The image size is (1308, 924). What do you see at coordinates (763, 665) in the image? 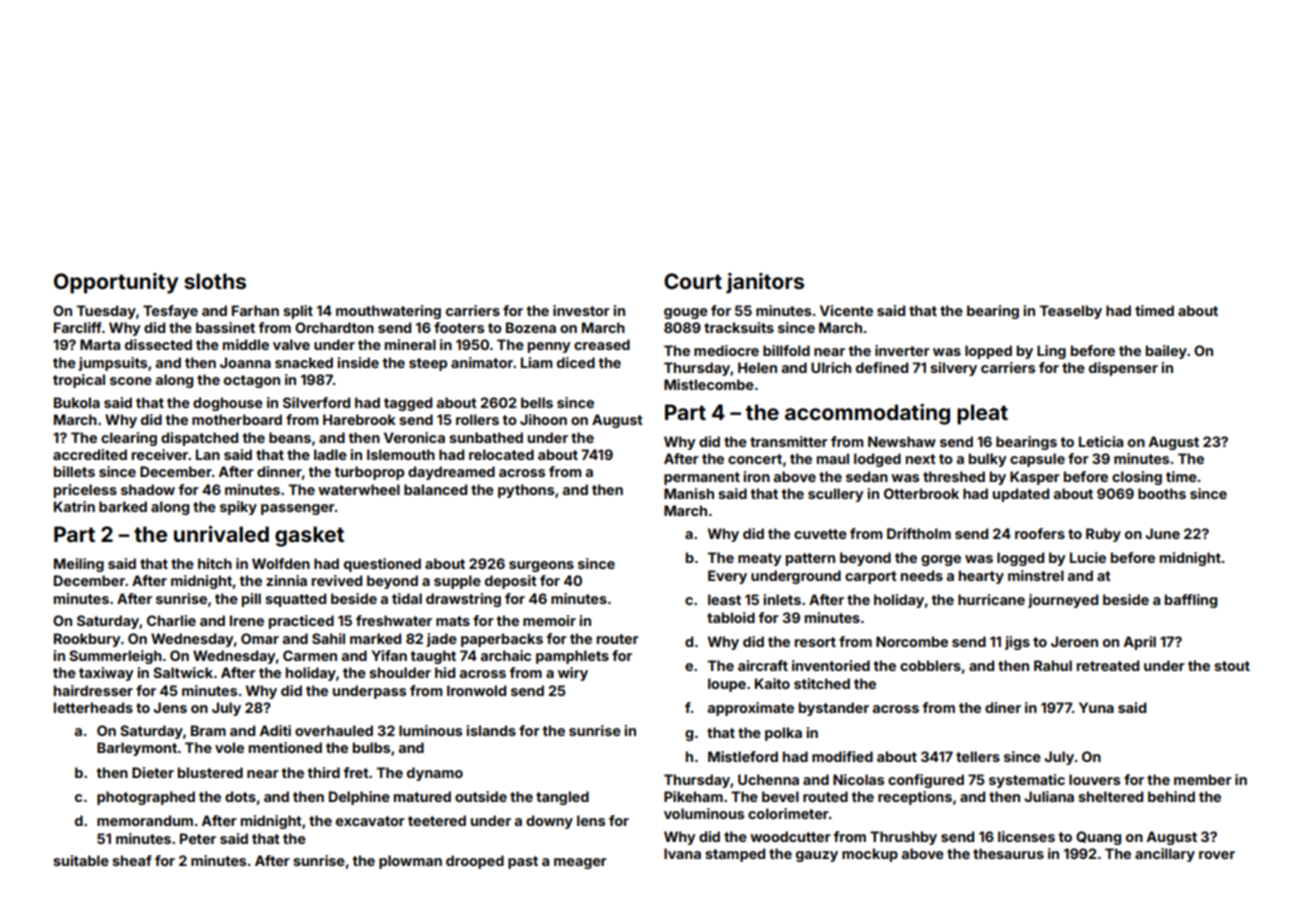
I see `aircraft` at bounding box center [763, 665].
